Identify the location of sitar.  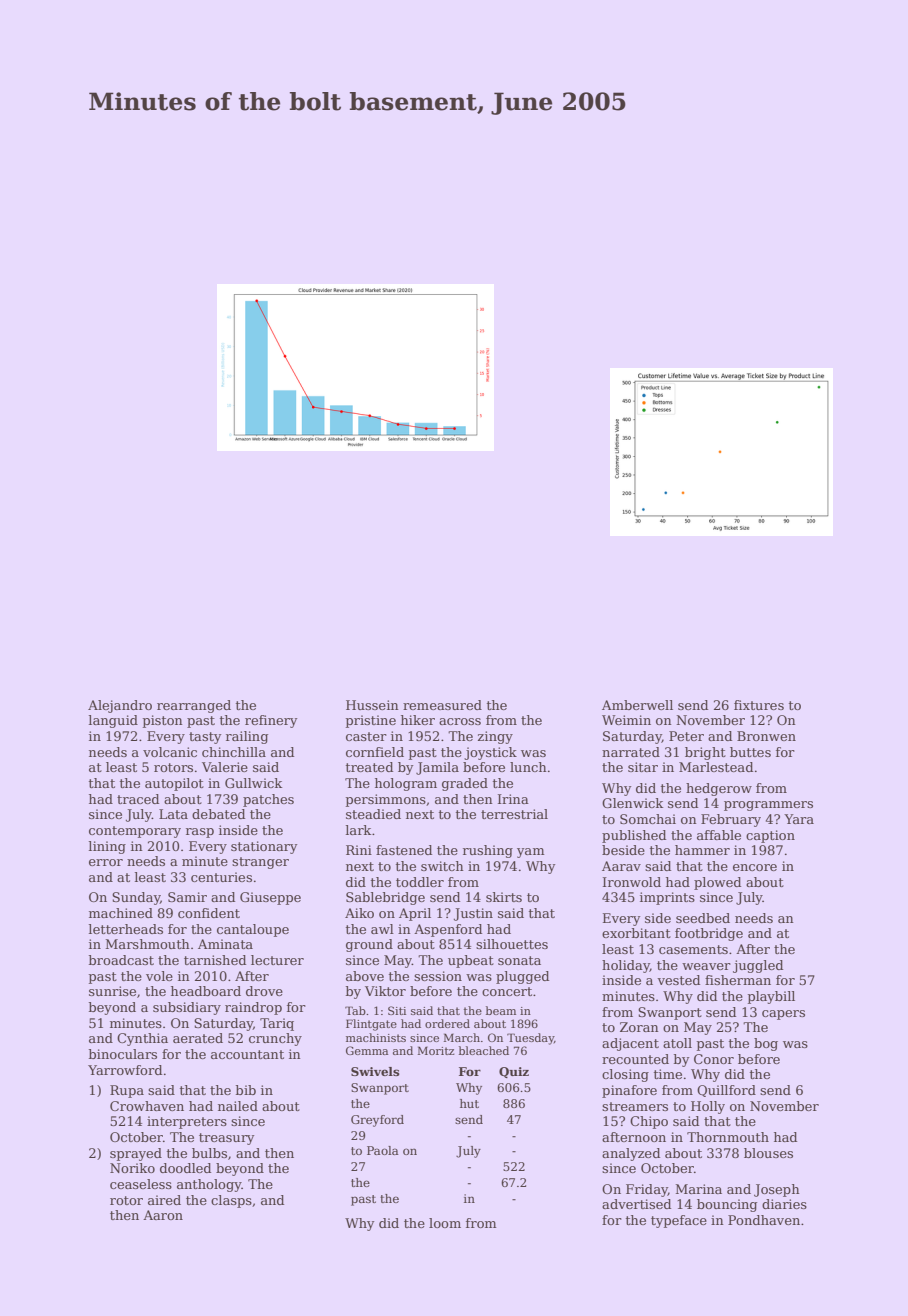
(643, 767).
